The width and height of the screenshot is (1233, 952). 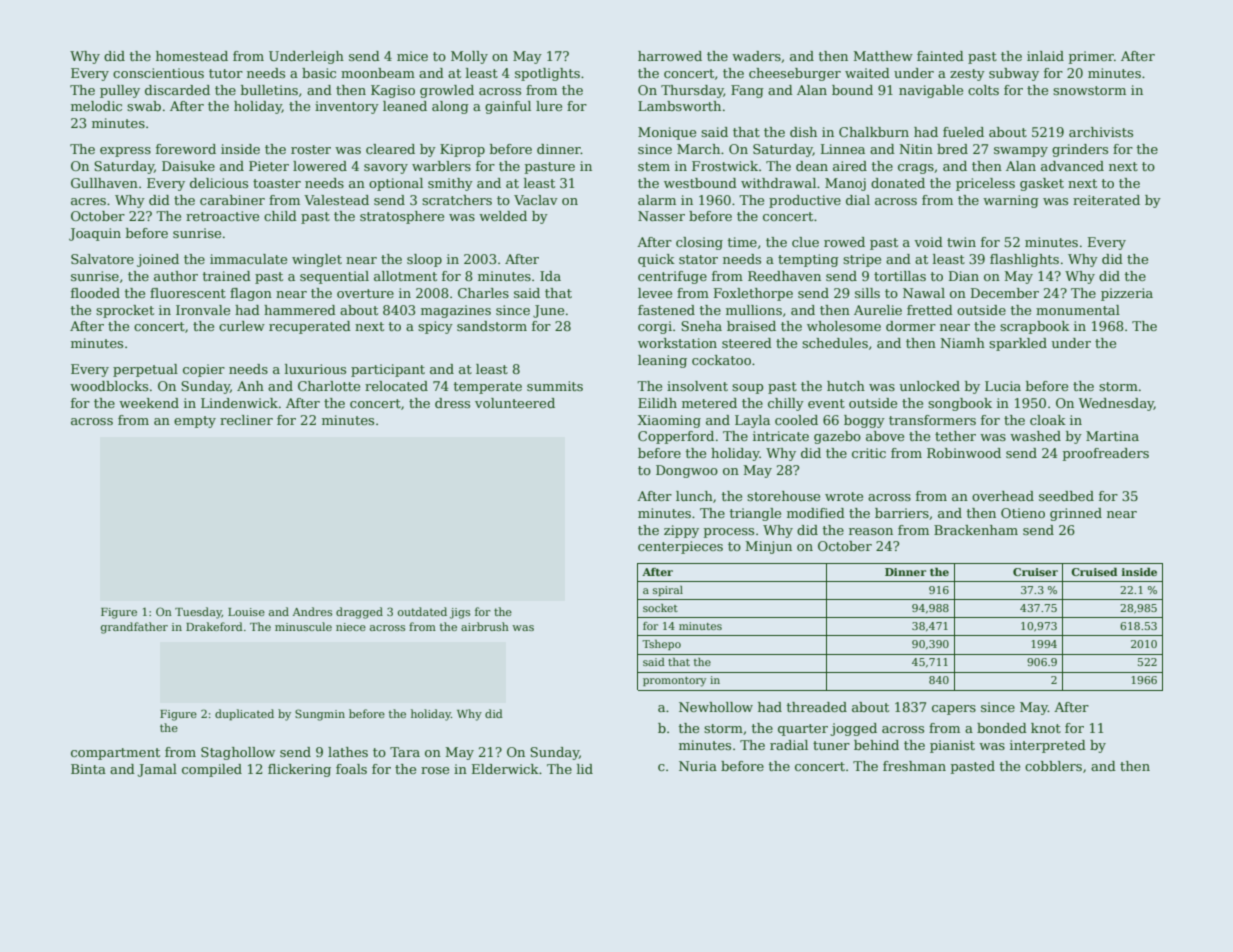 I want to click on lure, so click(x=549, y=106).
